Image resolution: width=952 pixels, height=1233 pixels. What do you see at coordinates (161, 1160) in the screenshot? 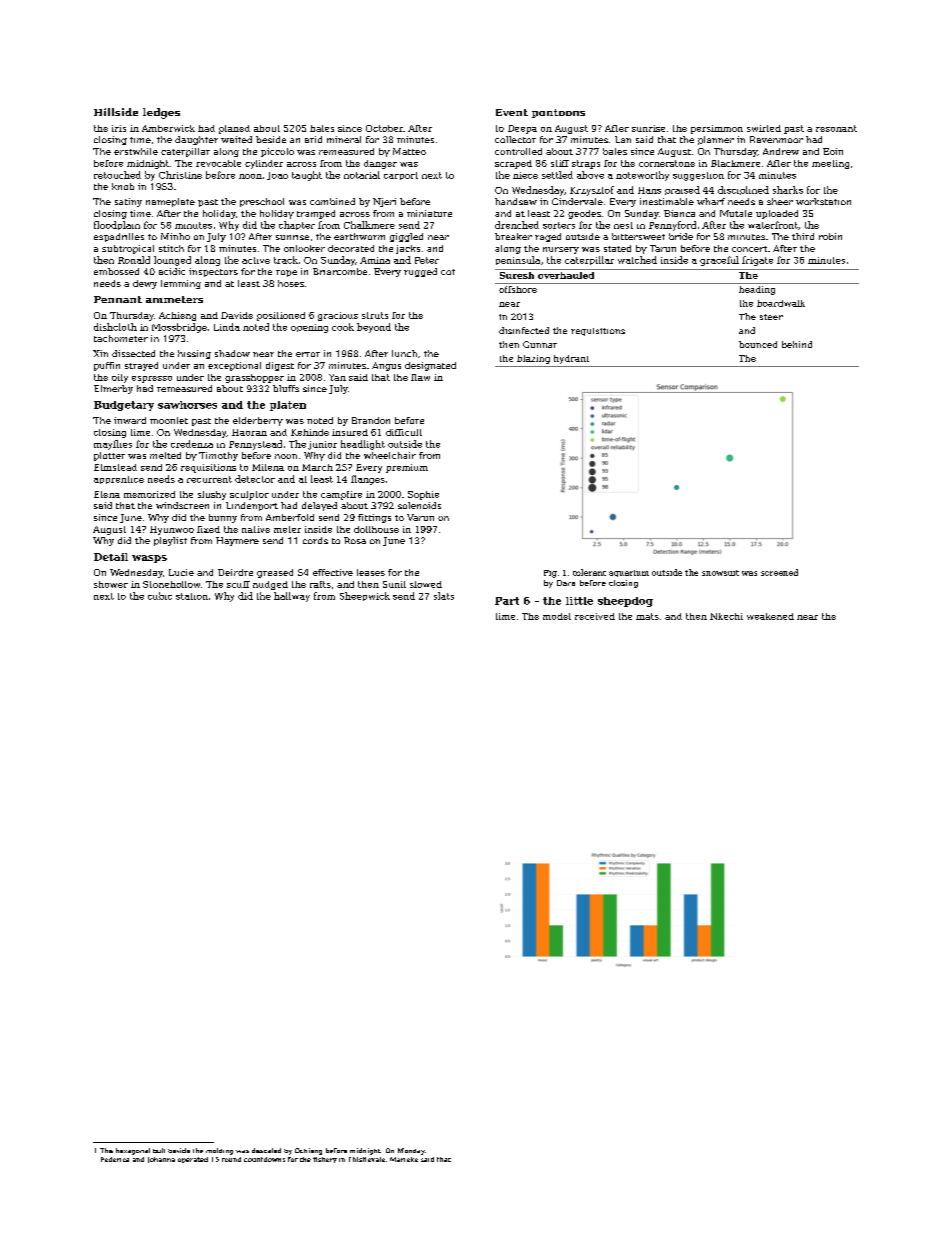
I see `Johanna` at bounding box center [161, 1160].
